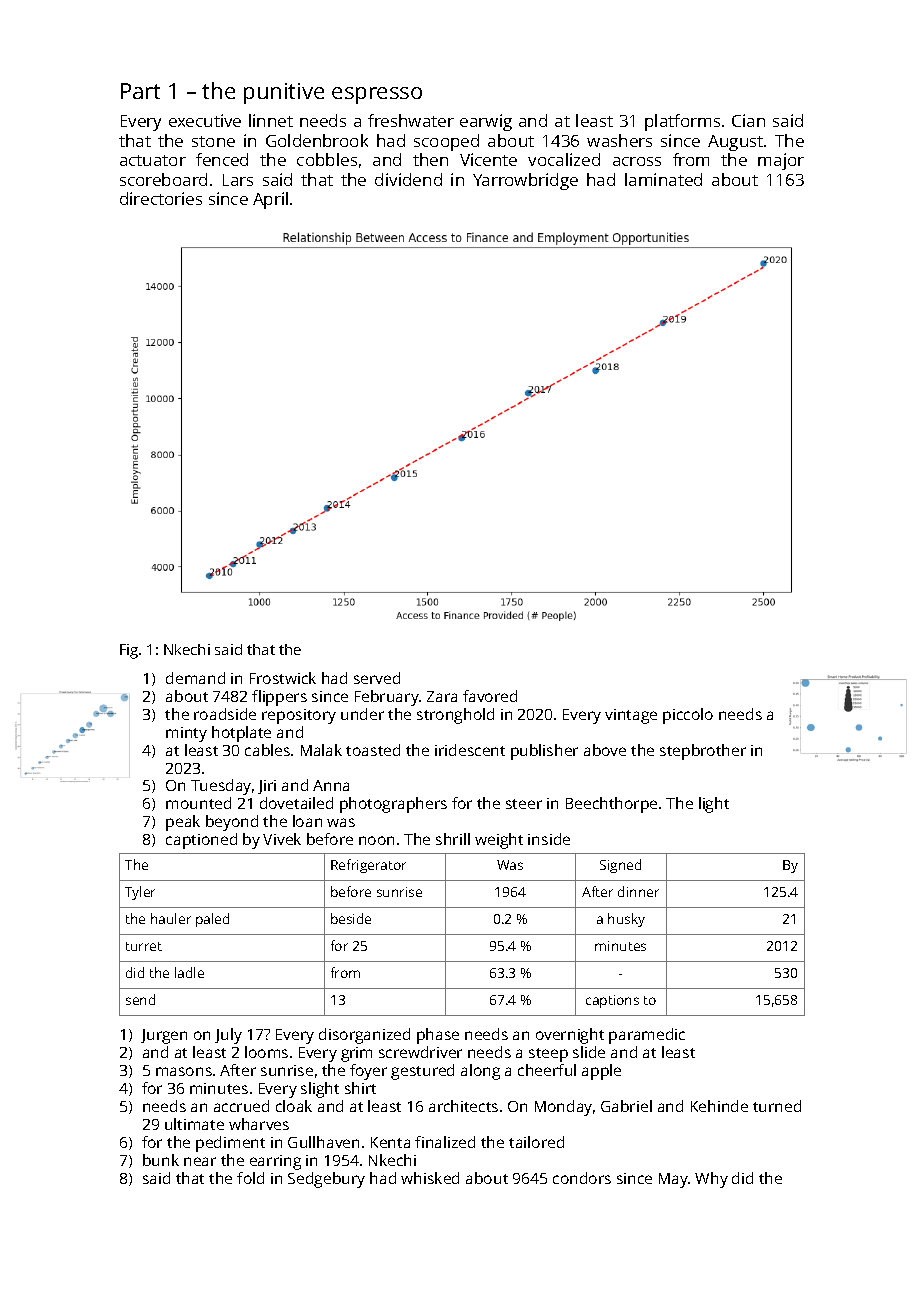 The width and height of the screenshot is (924, 1308). What do you see at coordinates (373, 750) in the screenshot?
I see `toasted` at bounding box center [373, 750].
